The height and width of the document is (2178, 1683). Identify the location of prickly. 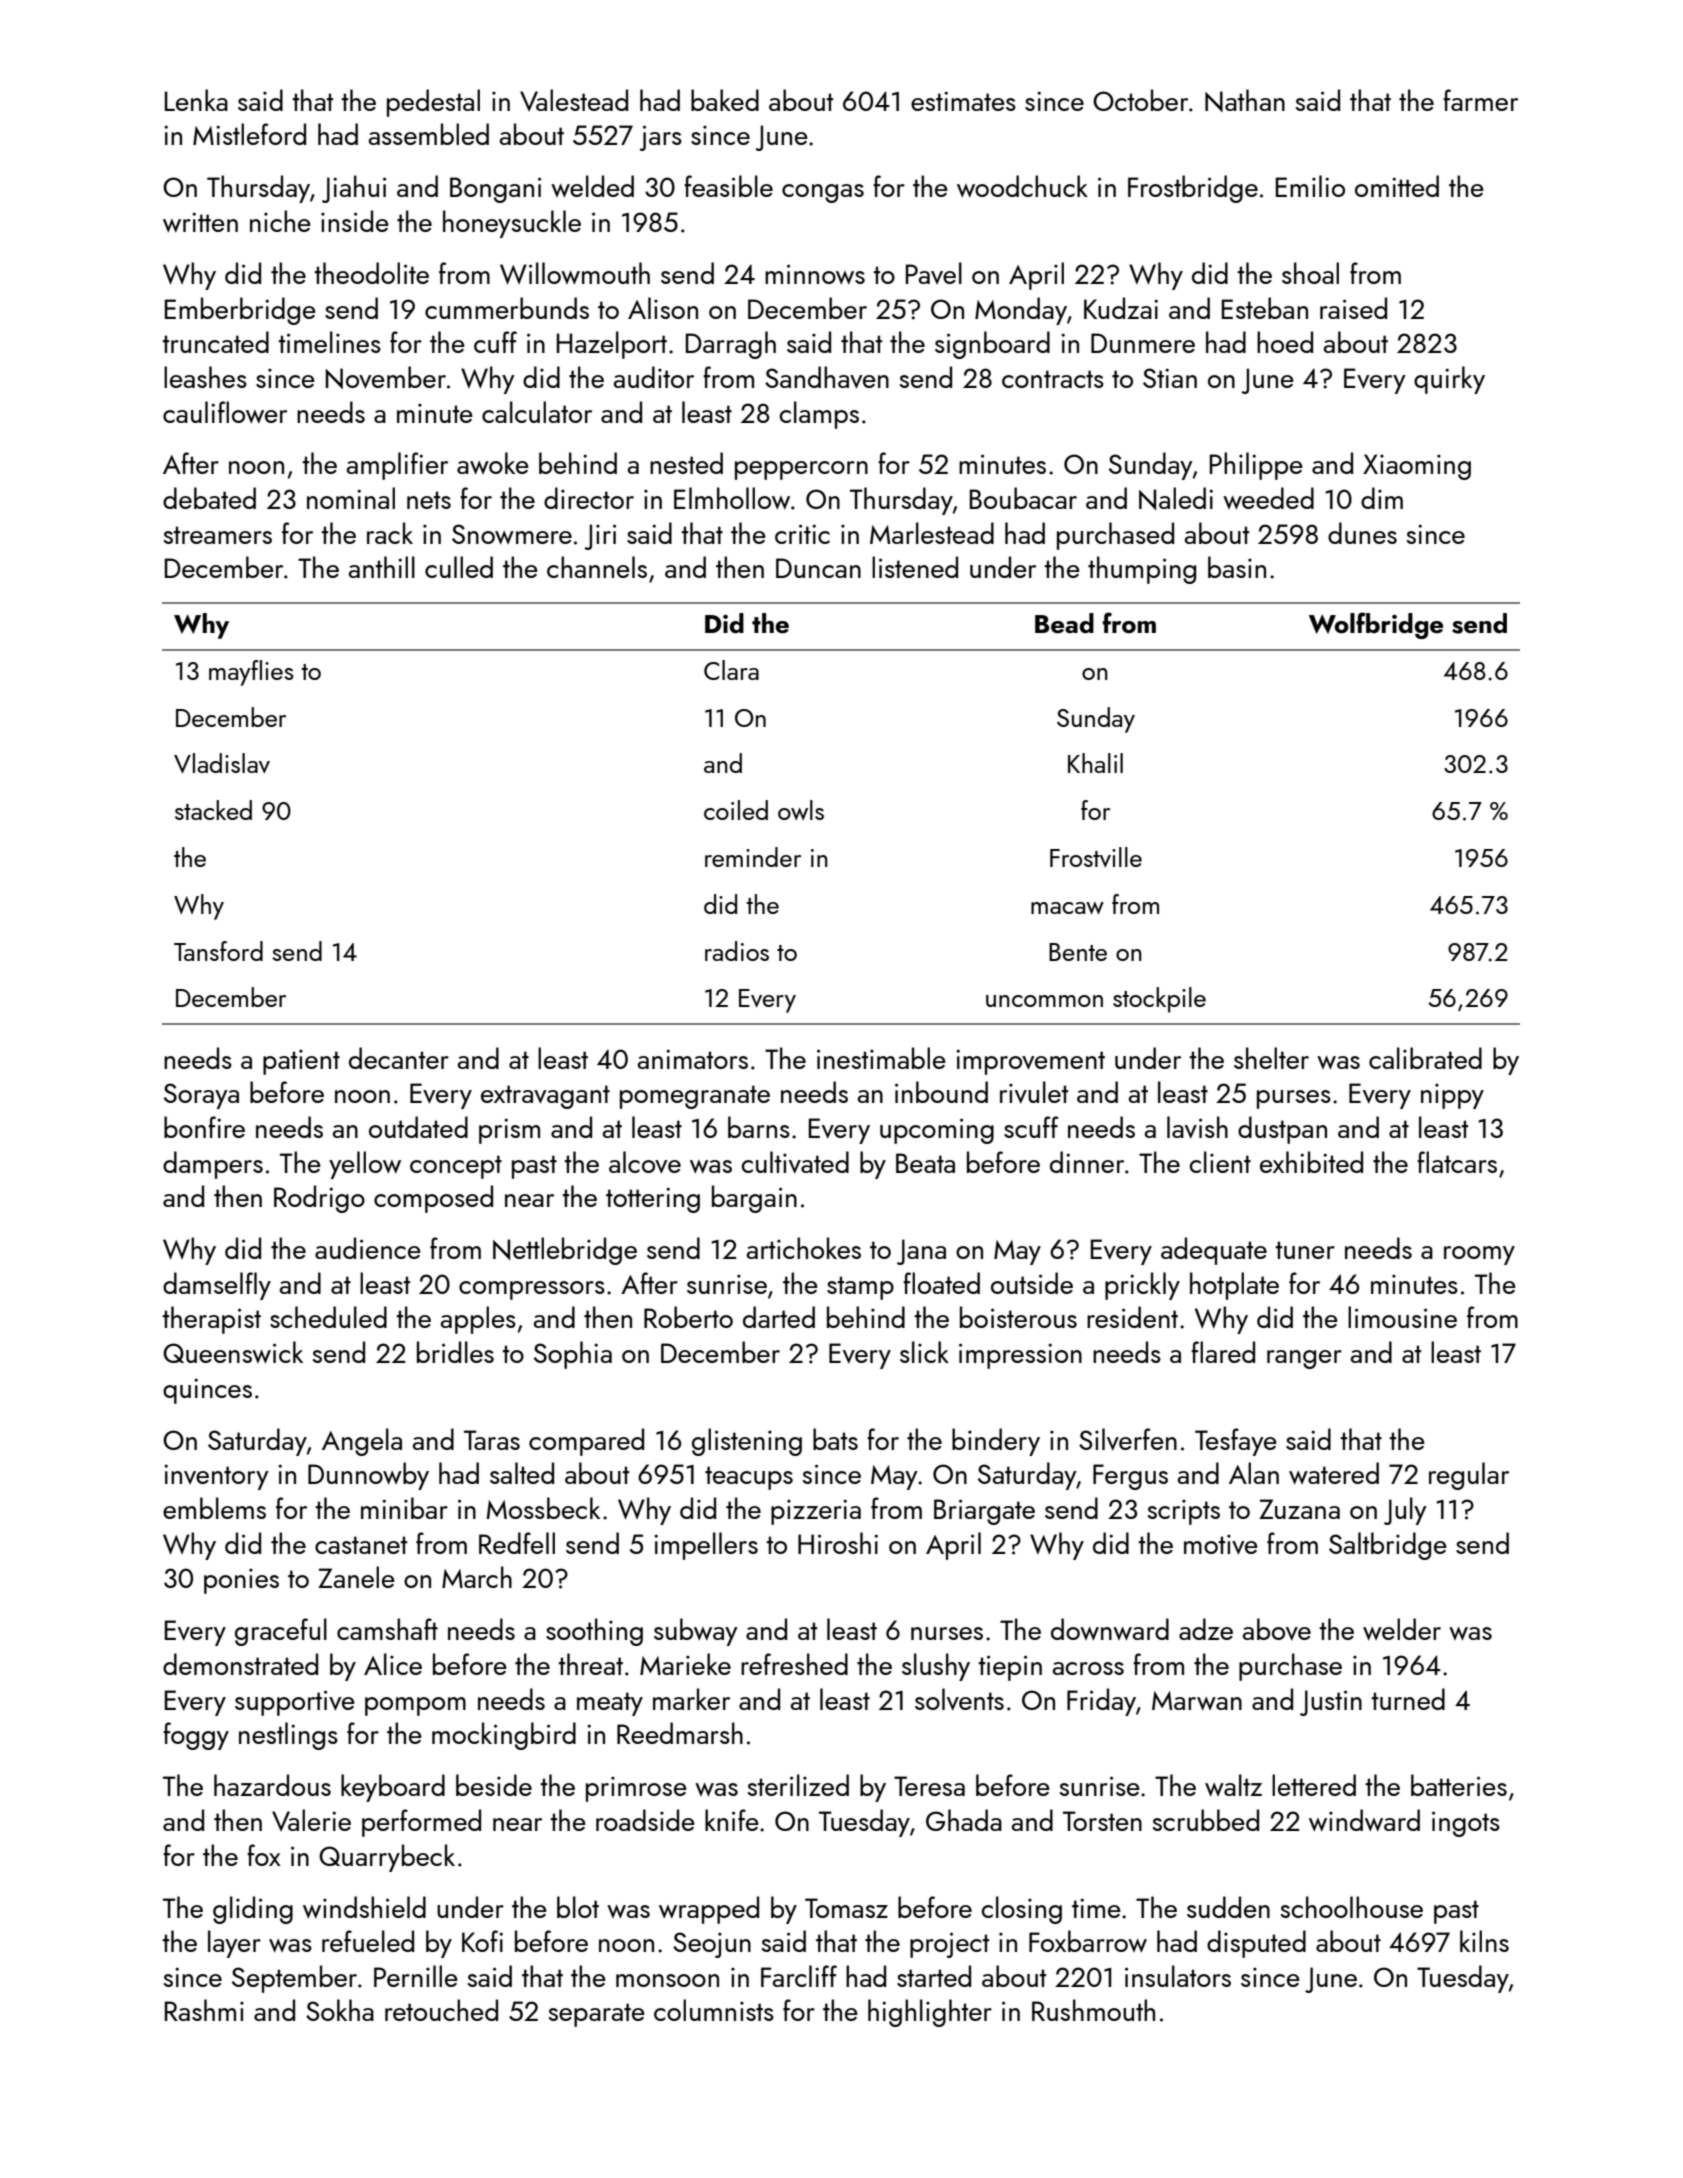
(1142, 1286).
